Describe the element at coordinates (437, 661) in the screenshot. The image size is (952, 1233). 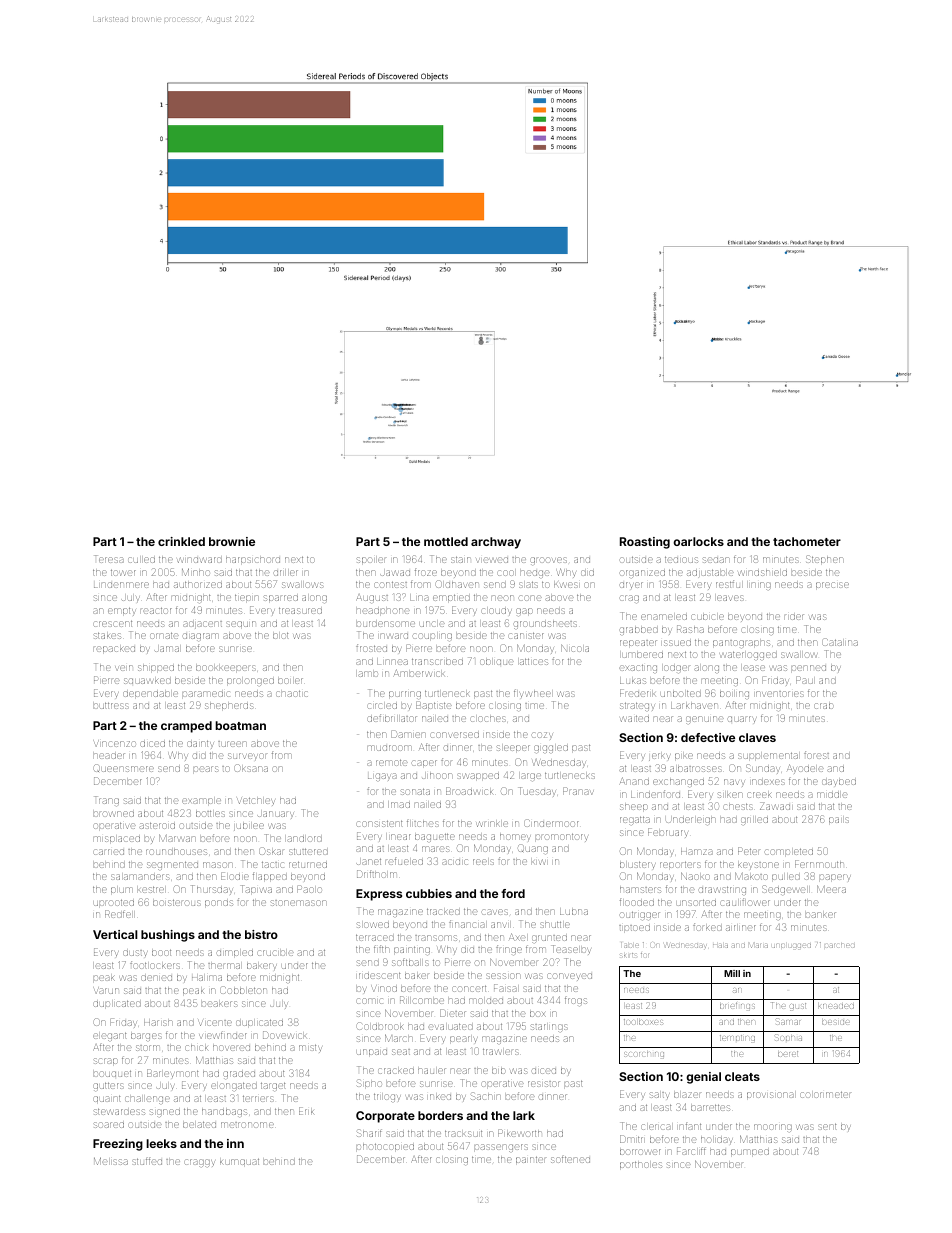
I see `transcribed` at that location.
